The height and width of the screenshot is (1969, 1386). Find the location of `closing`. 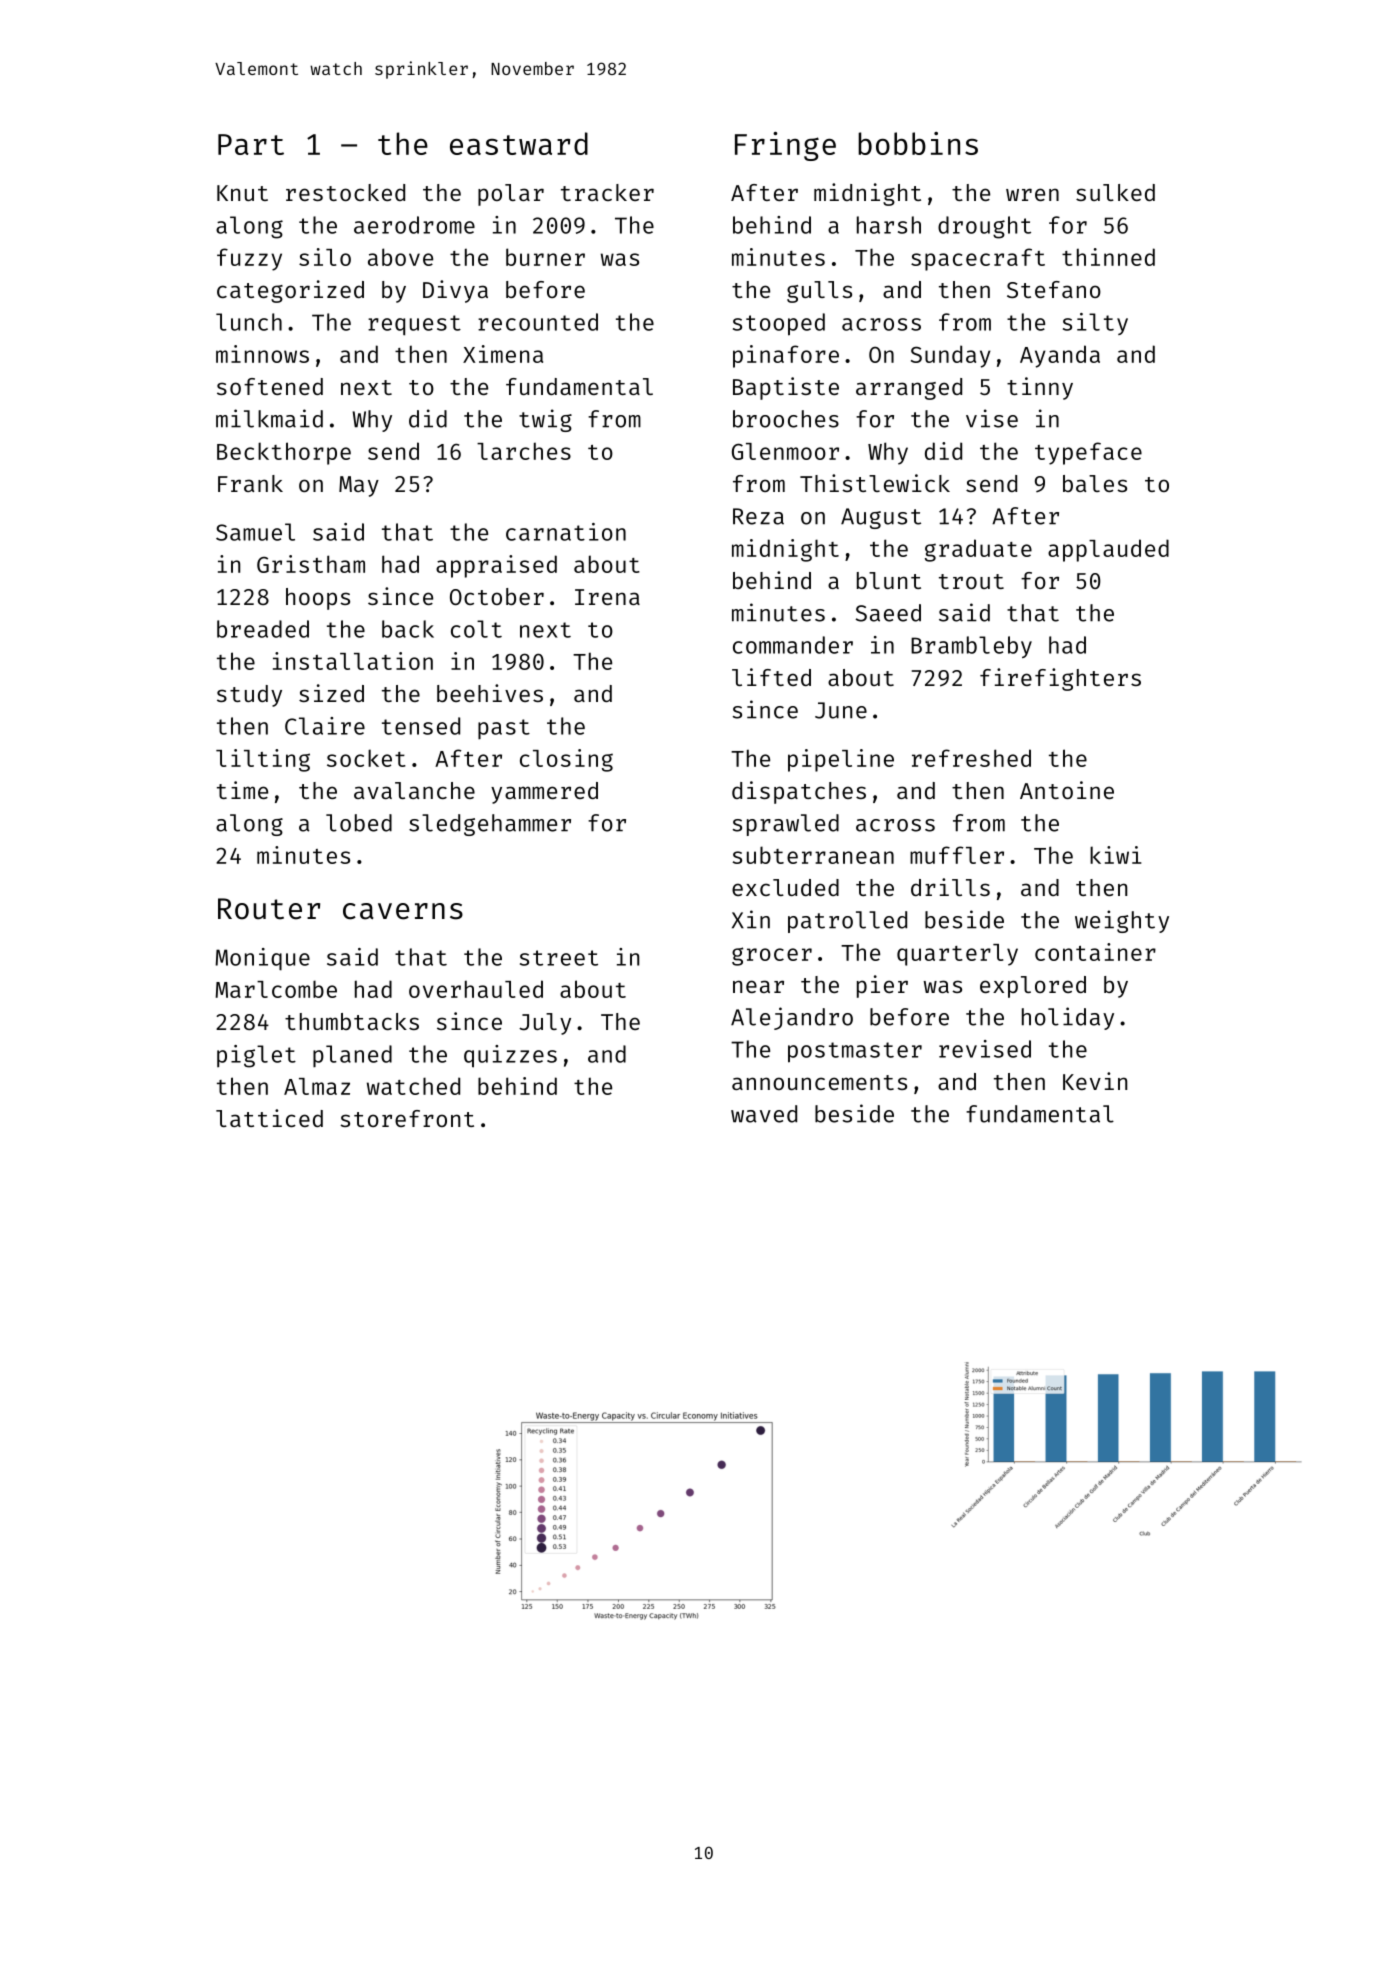

closing is located at coordinates (566, 760).
